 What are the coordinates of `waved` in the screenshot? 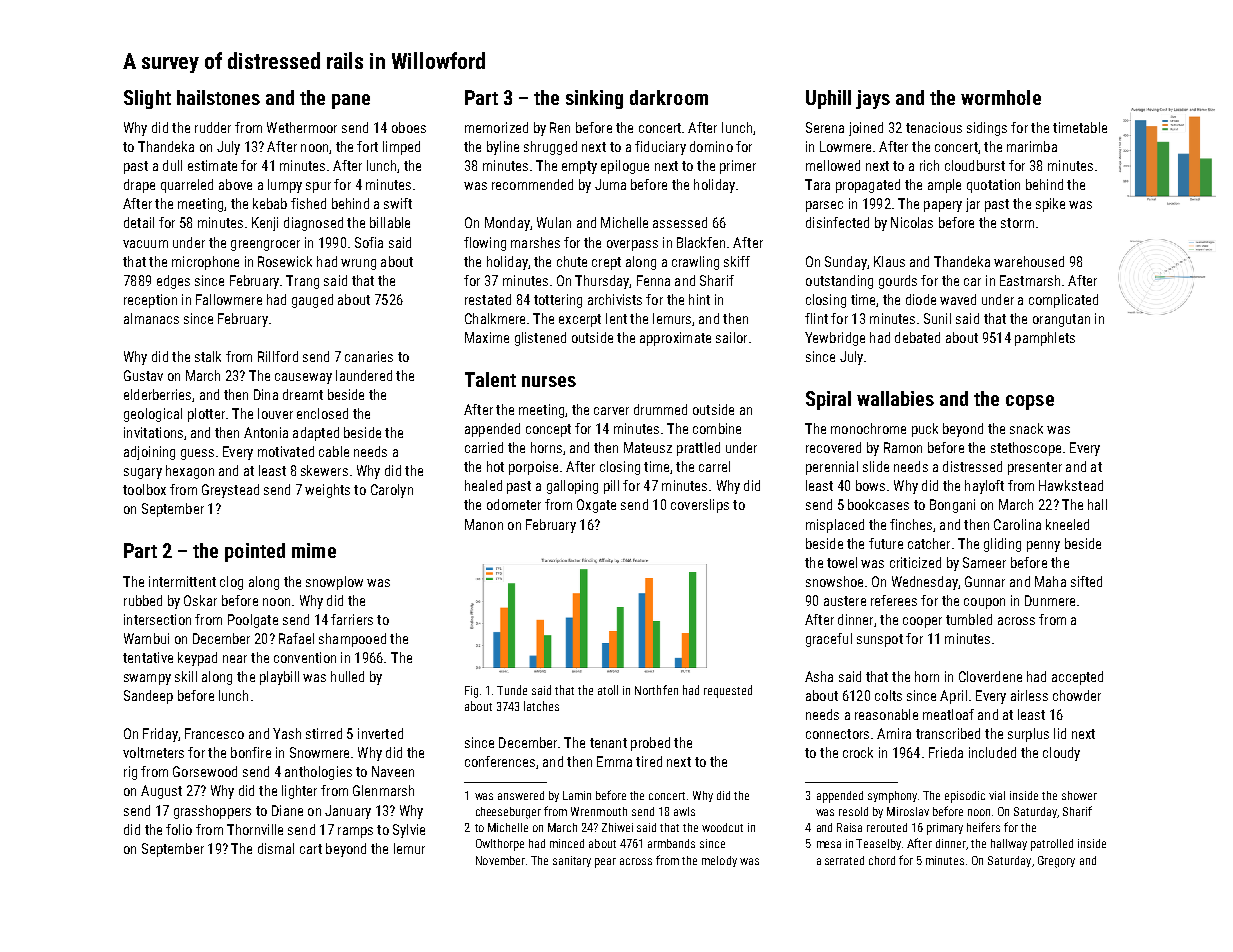 It's located at (958, 299).
